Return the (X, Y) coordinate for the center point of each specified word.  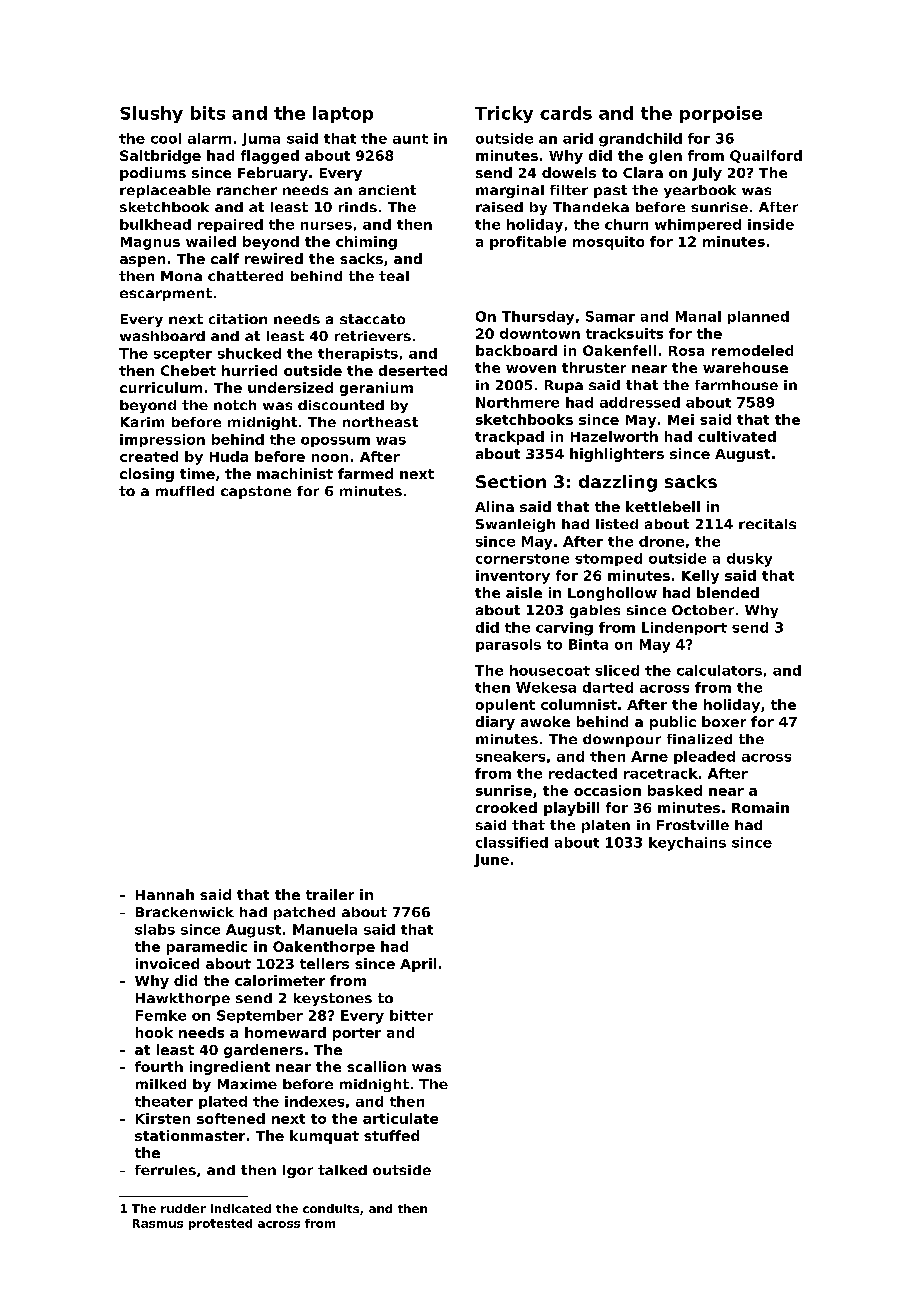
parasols (508, 645)
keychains (687, 844)
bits (208, 113)
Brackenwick (185, 912)
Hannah (165, 894)
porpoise (721, 114)
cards (566, 113)
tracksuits (624, 333)
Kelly (700, 577)
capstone (256, 492)
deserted (413, 370)
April (418, 965)
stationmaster (190, 1135)
